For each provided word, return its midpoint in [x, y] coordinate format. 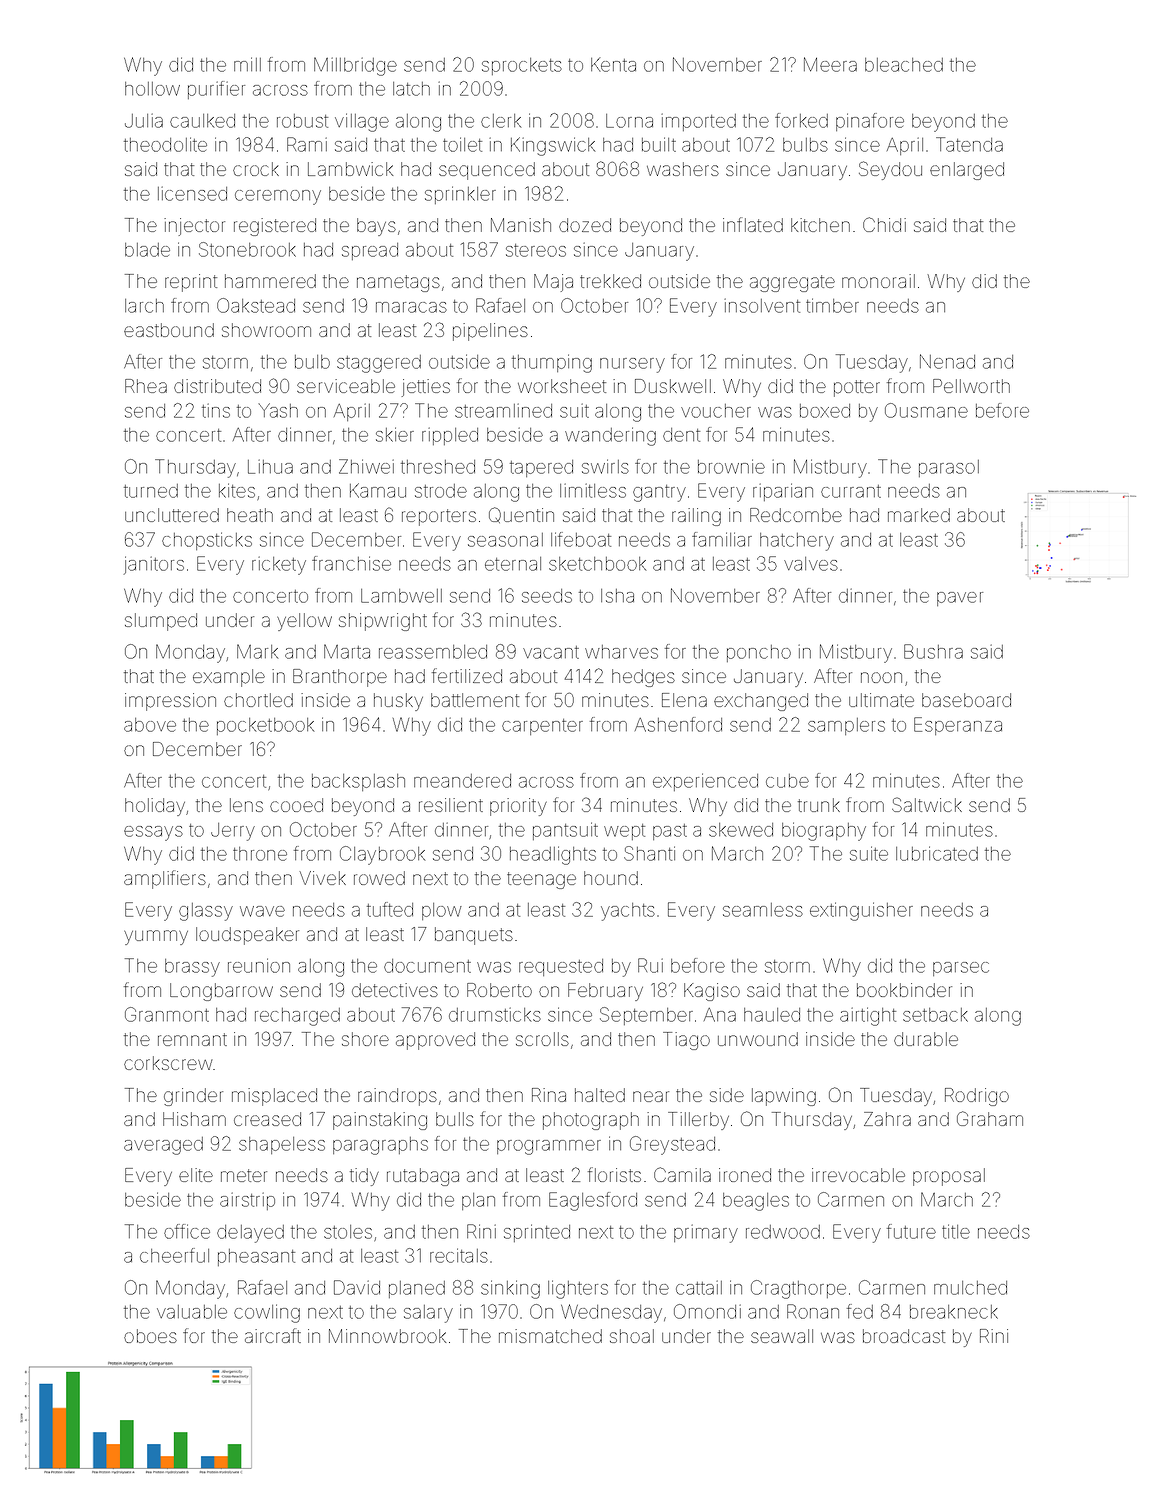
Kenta [613, 64]
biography [824, 831]
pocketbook [266, 726]
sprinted [537, 1233]
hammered [270, 281]
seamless [763, 910]
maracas [411, 307]
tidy [364, 1177]
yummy [156, 937]
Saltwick [927, 804]
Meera [830, 64]
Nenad [947, 361]
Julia [144, 120]
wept [624, 832]
